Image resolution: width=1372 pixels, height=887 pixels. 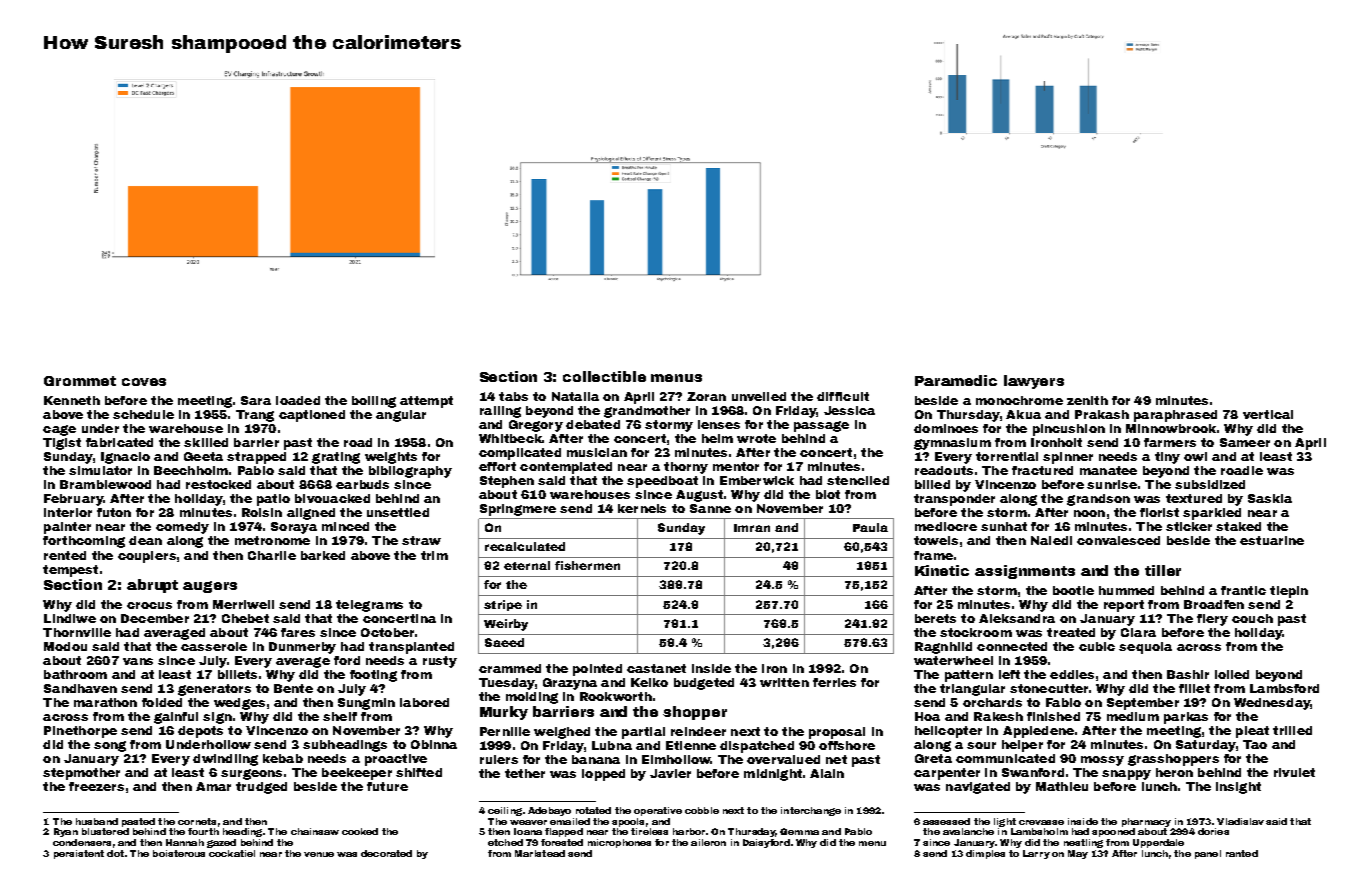 What do you see at coordinates (1232, 674) in the document?
I see `lolled` at bounding box center [1232, 674].
